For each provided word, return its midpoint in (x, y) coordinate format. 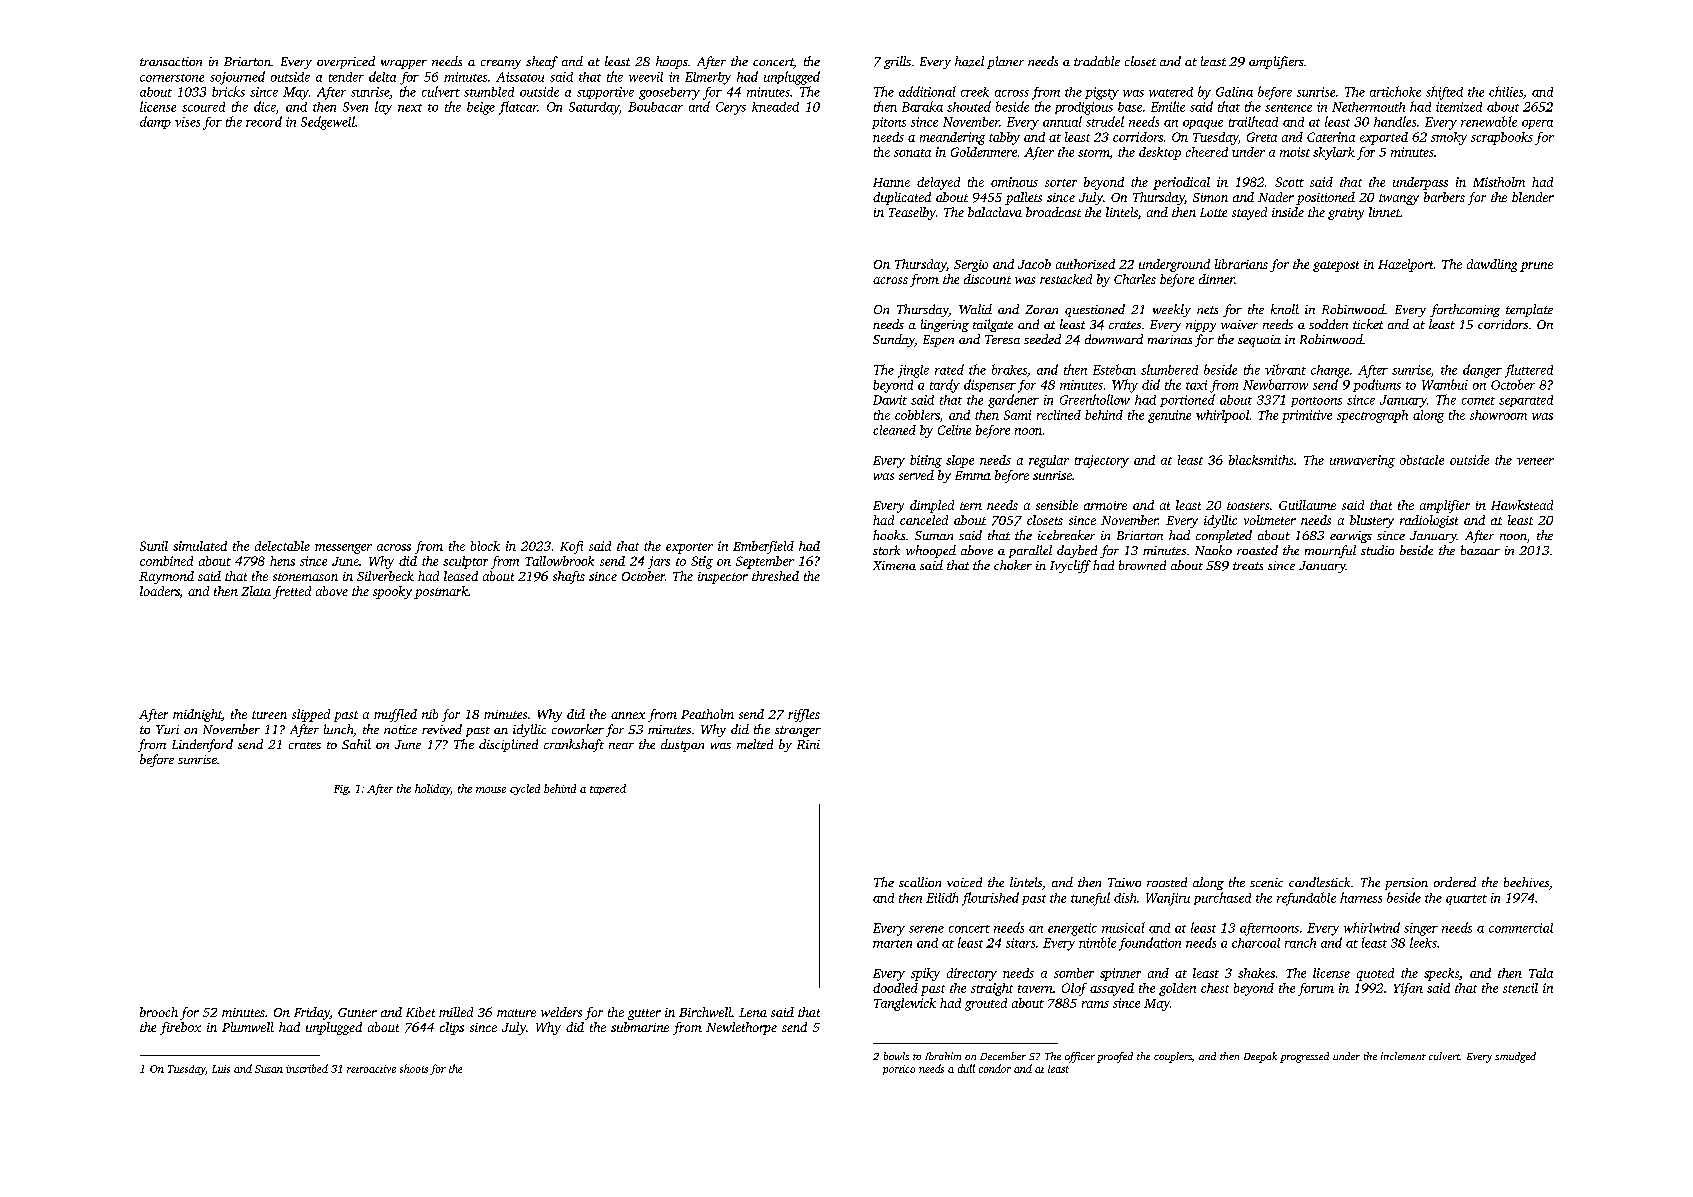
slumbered (1169, 369)
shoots (414, 1068)
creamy (501, 64)
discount (987, 279)
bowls (896, 1056)
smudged (1515, 1057)
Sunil (154, 546)
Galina (1234, 92)
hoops (672, 62)
